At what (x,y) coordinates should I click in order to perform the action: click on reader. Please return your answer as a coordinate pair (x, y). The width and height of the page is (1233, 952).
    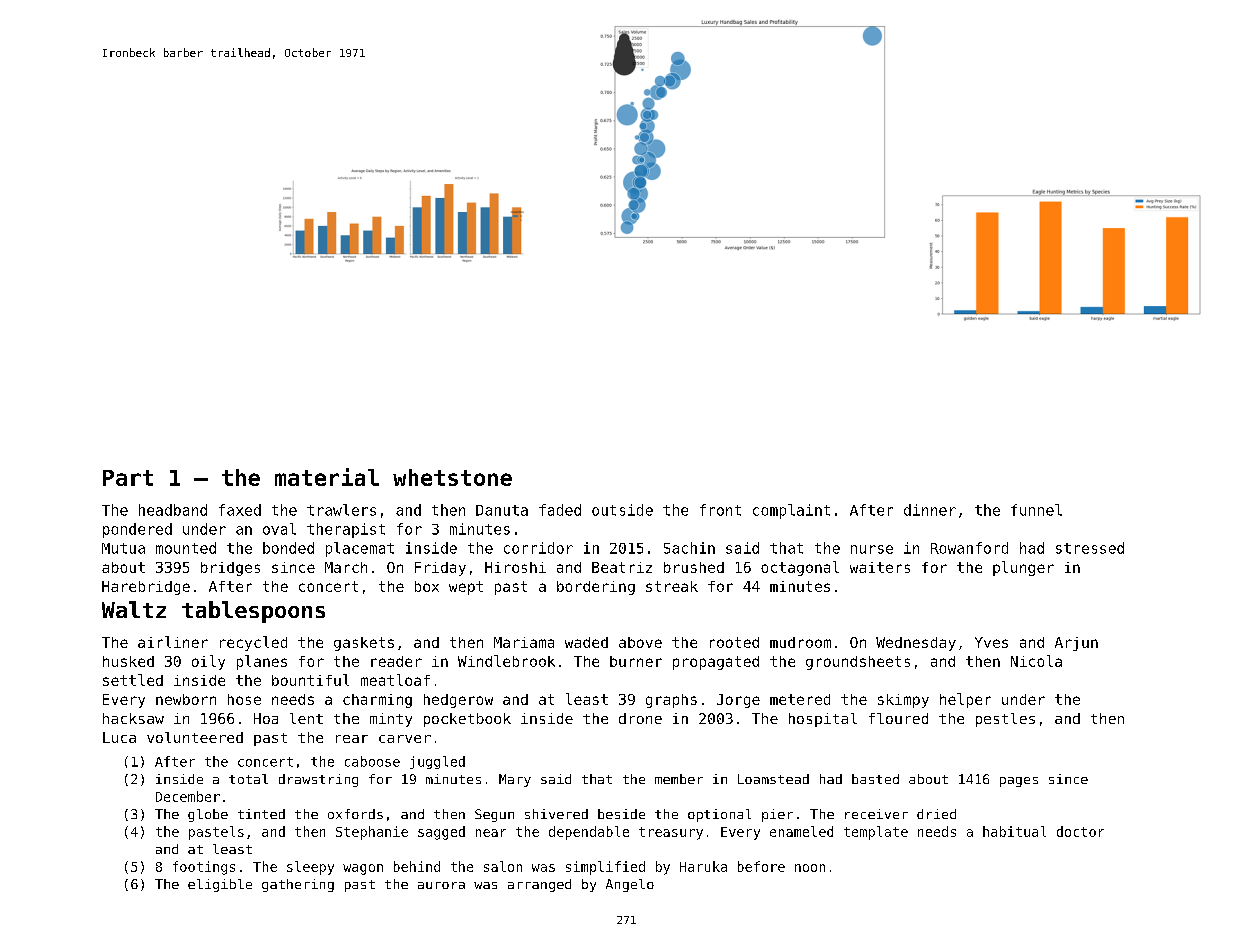
    Looking at the image, I should click on (396, 661).
